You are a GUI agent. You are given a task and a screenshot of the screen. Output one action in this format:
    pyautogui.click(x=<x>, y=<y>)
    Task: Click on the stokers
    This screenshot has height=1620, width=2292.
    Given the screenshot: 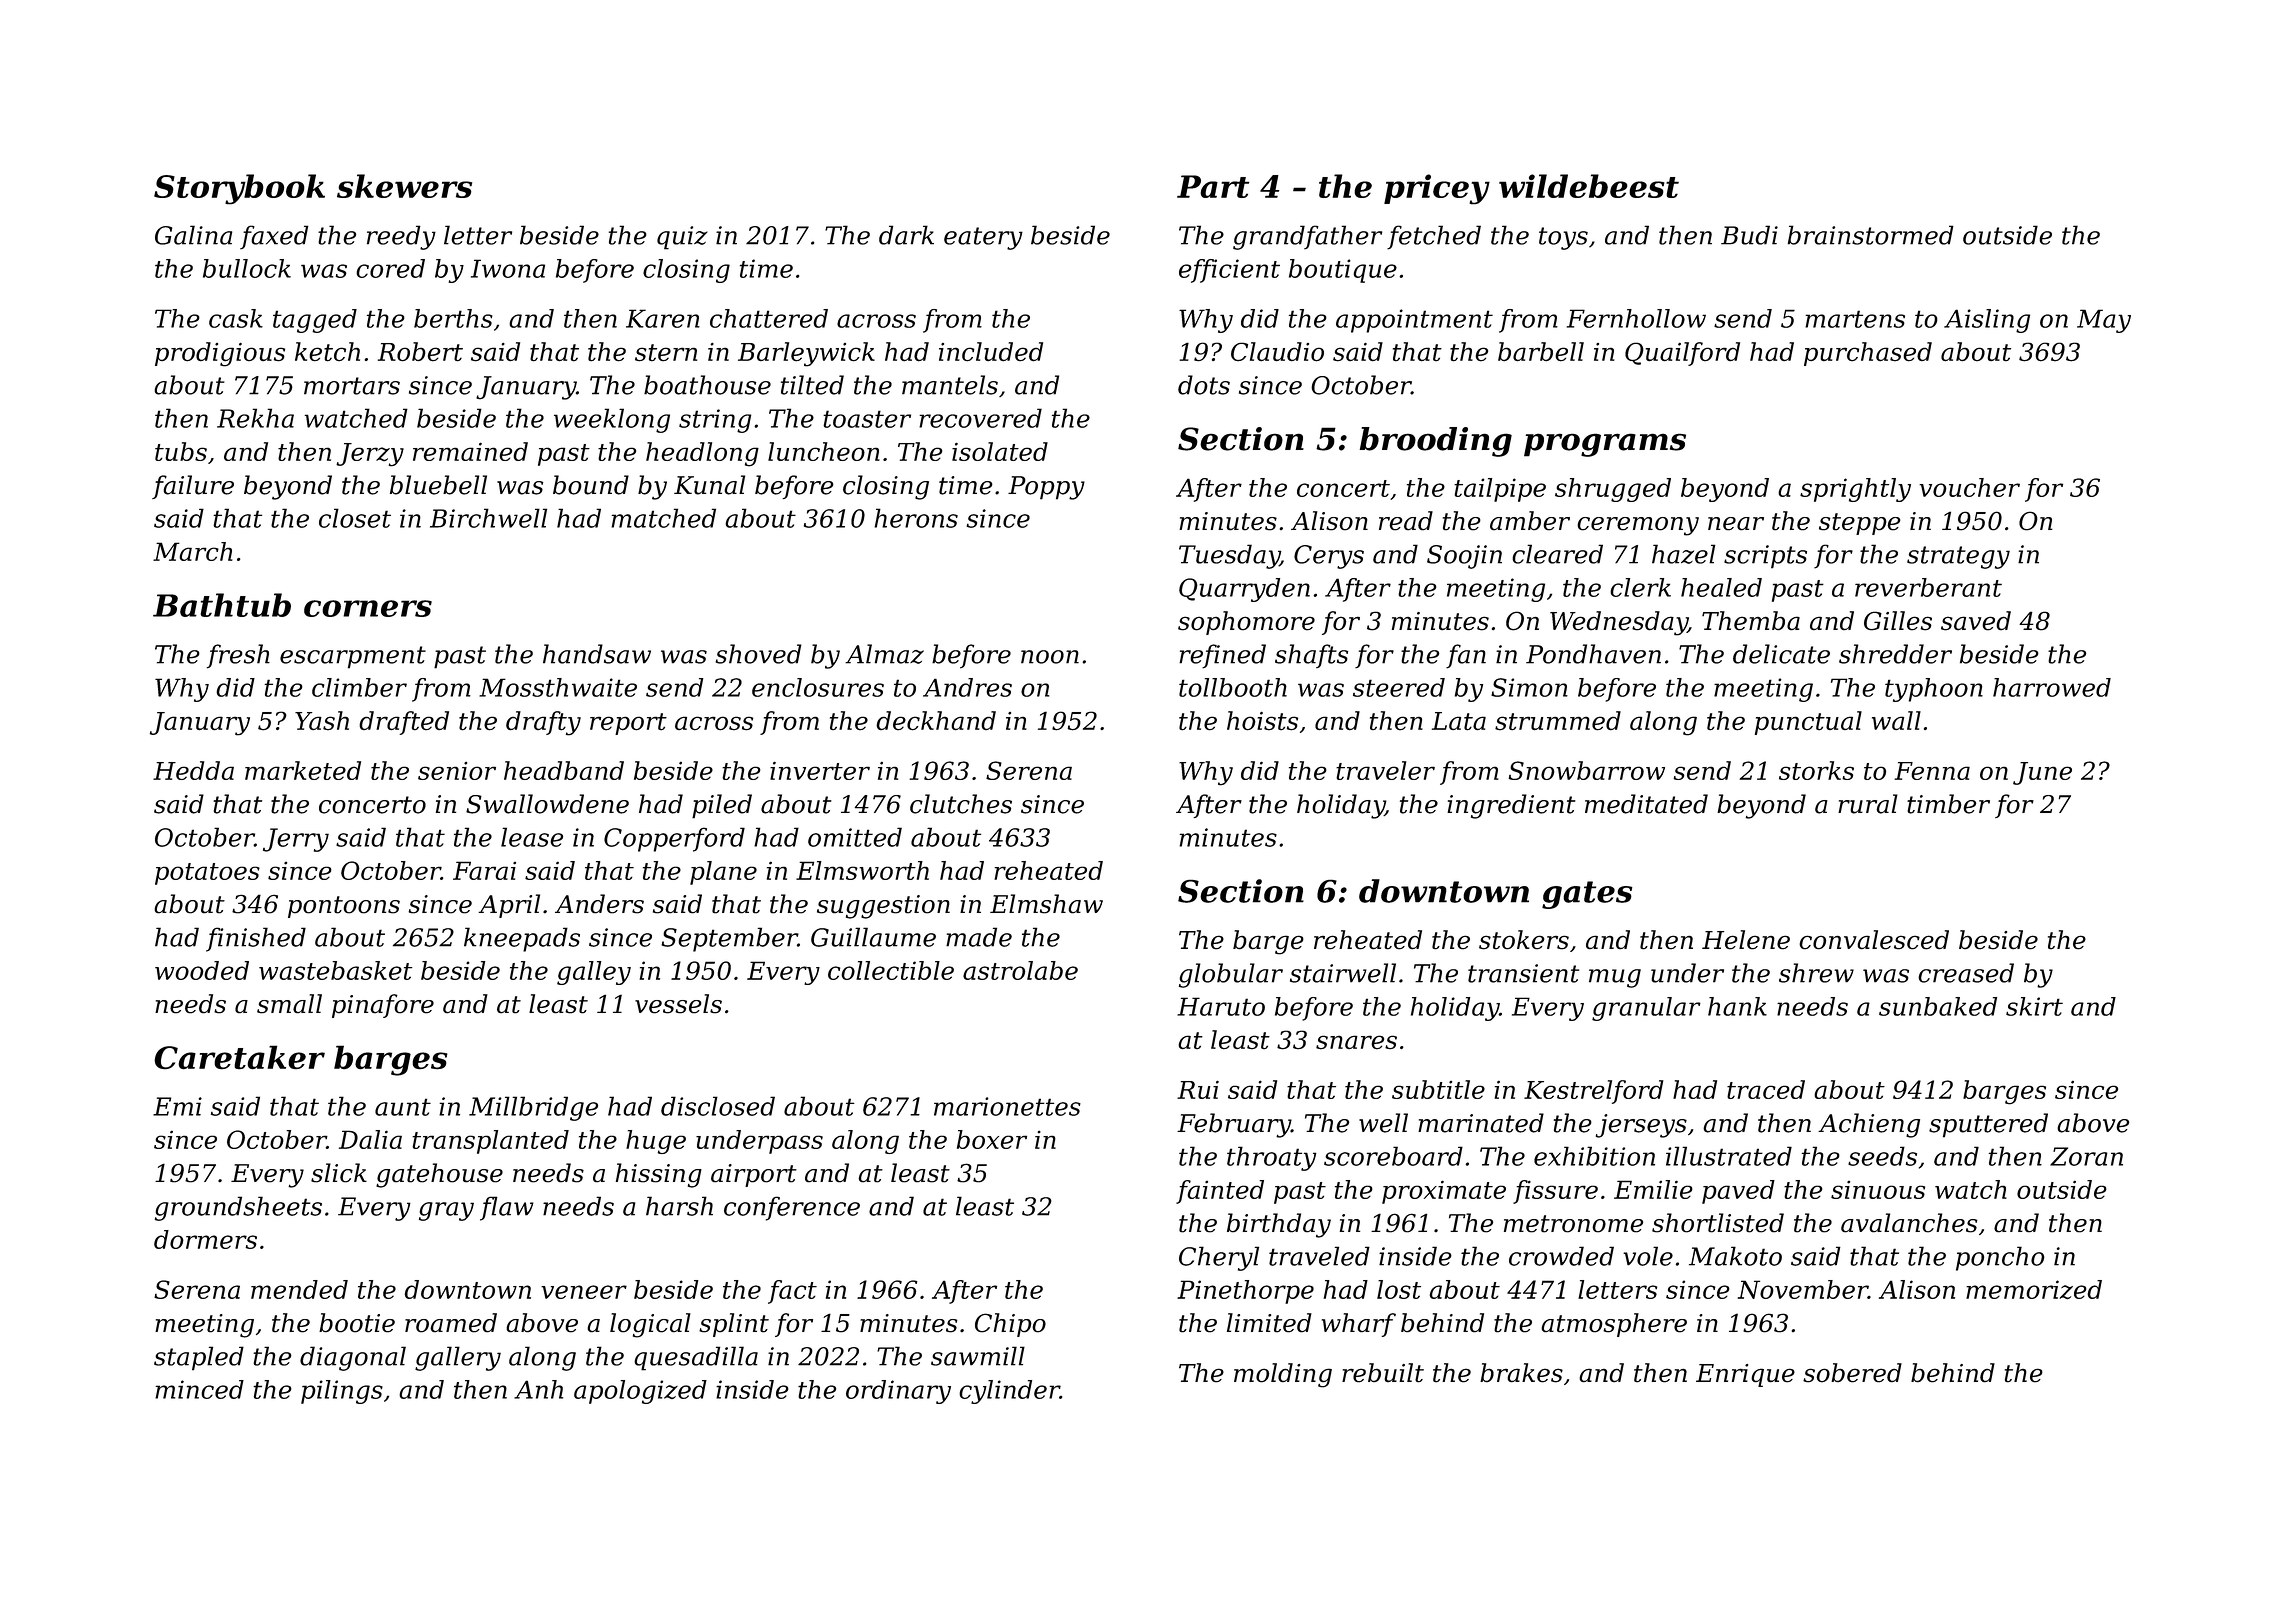 What is the action you would take?
    pyautogui.click(x=1524, y=940)
